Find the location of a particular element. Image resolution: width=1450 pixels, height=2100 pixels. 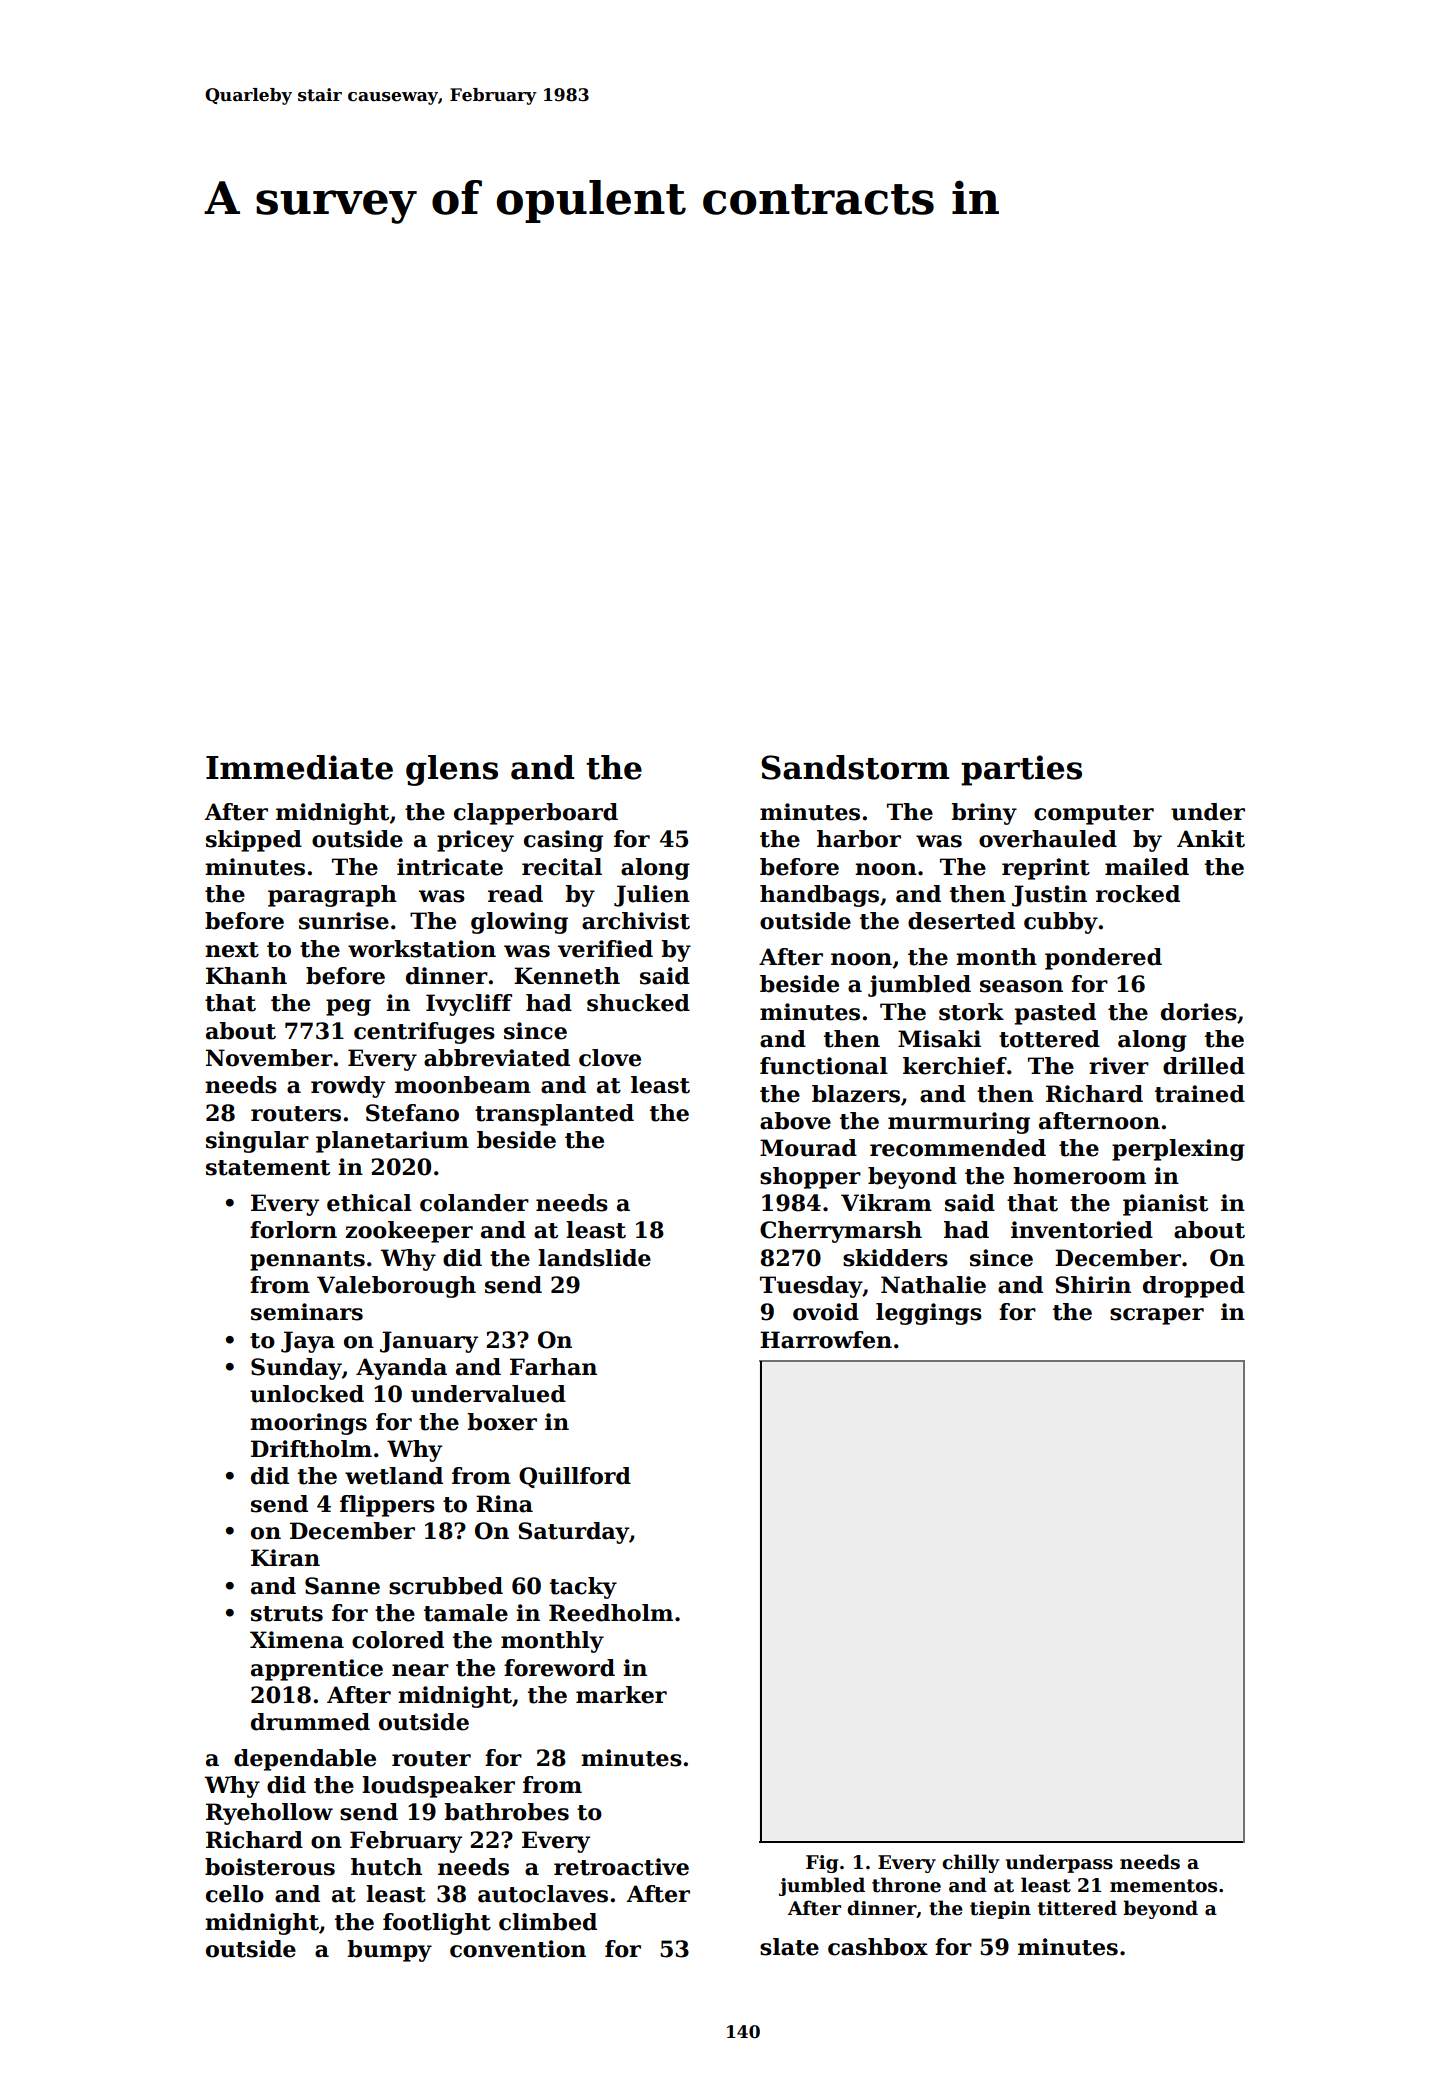

Ryehollow is located at coordinates (269, 1814).
